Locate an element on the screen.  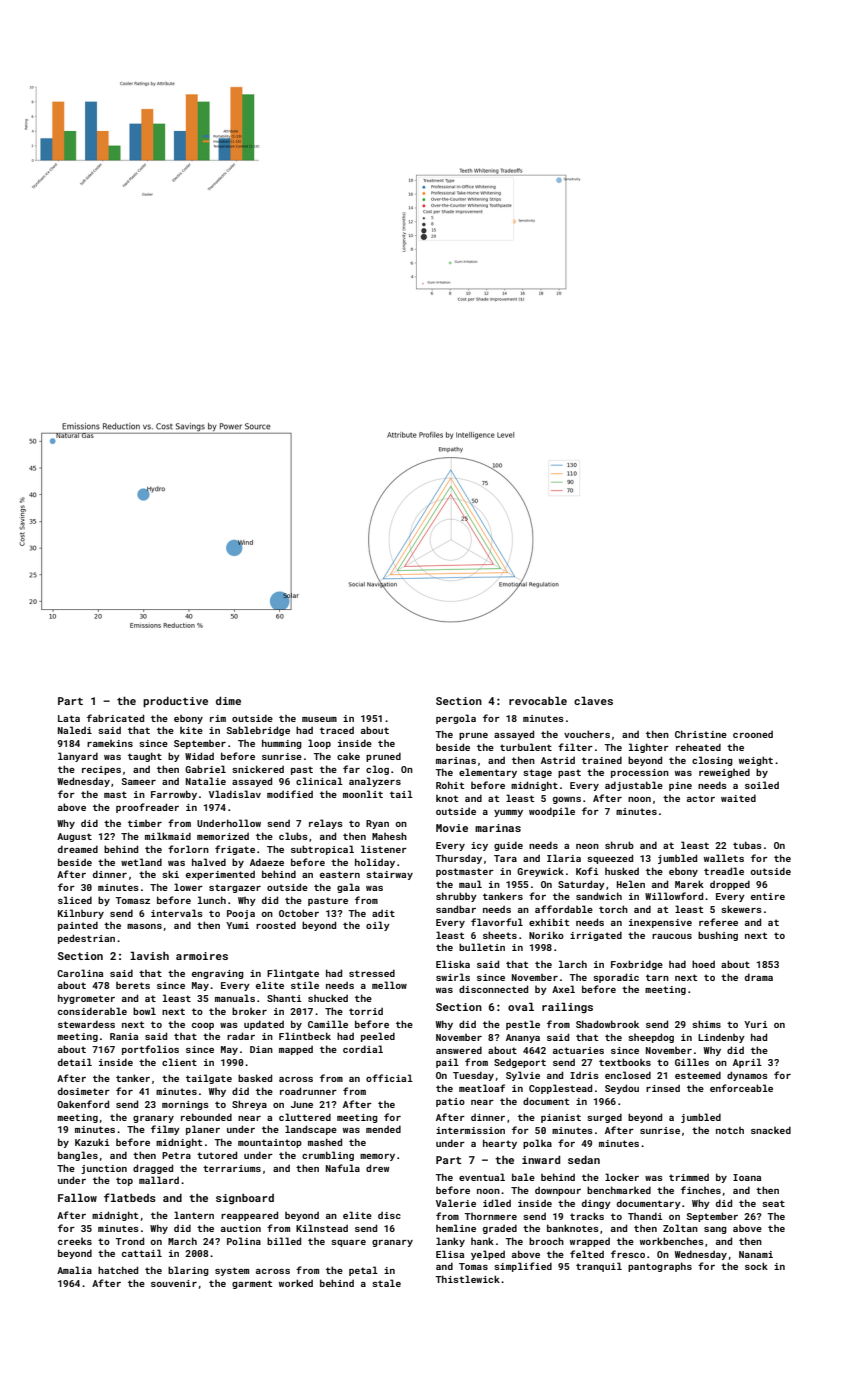
eventual is located at coordinates (482, 1177).
